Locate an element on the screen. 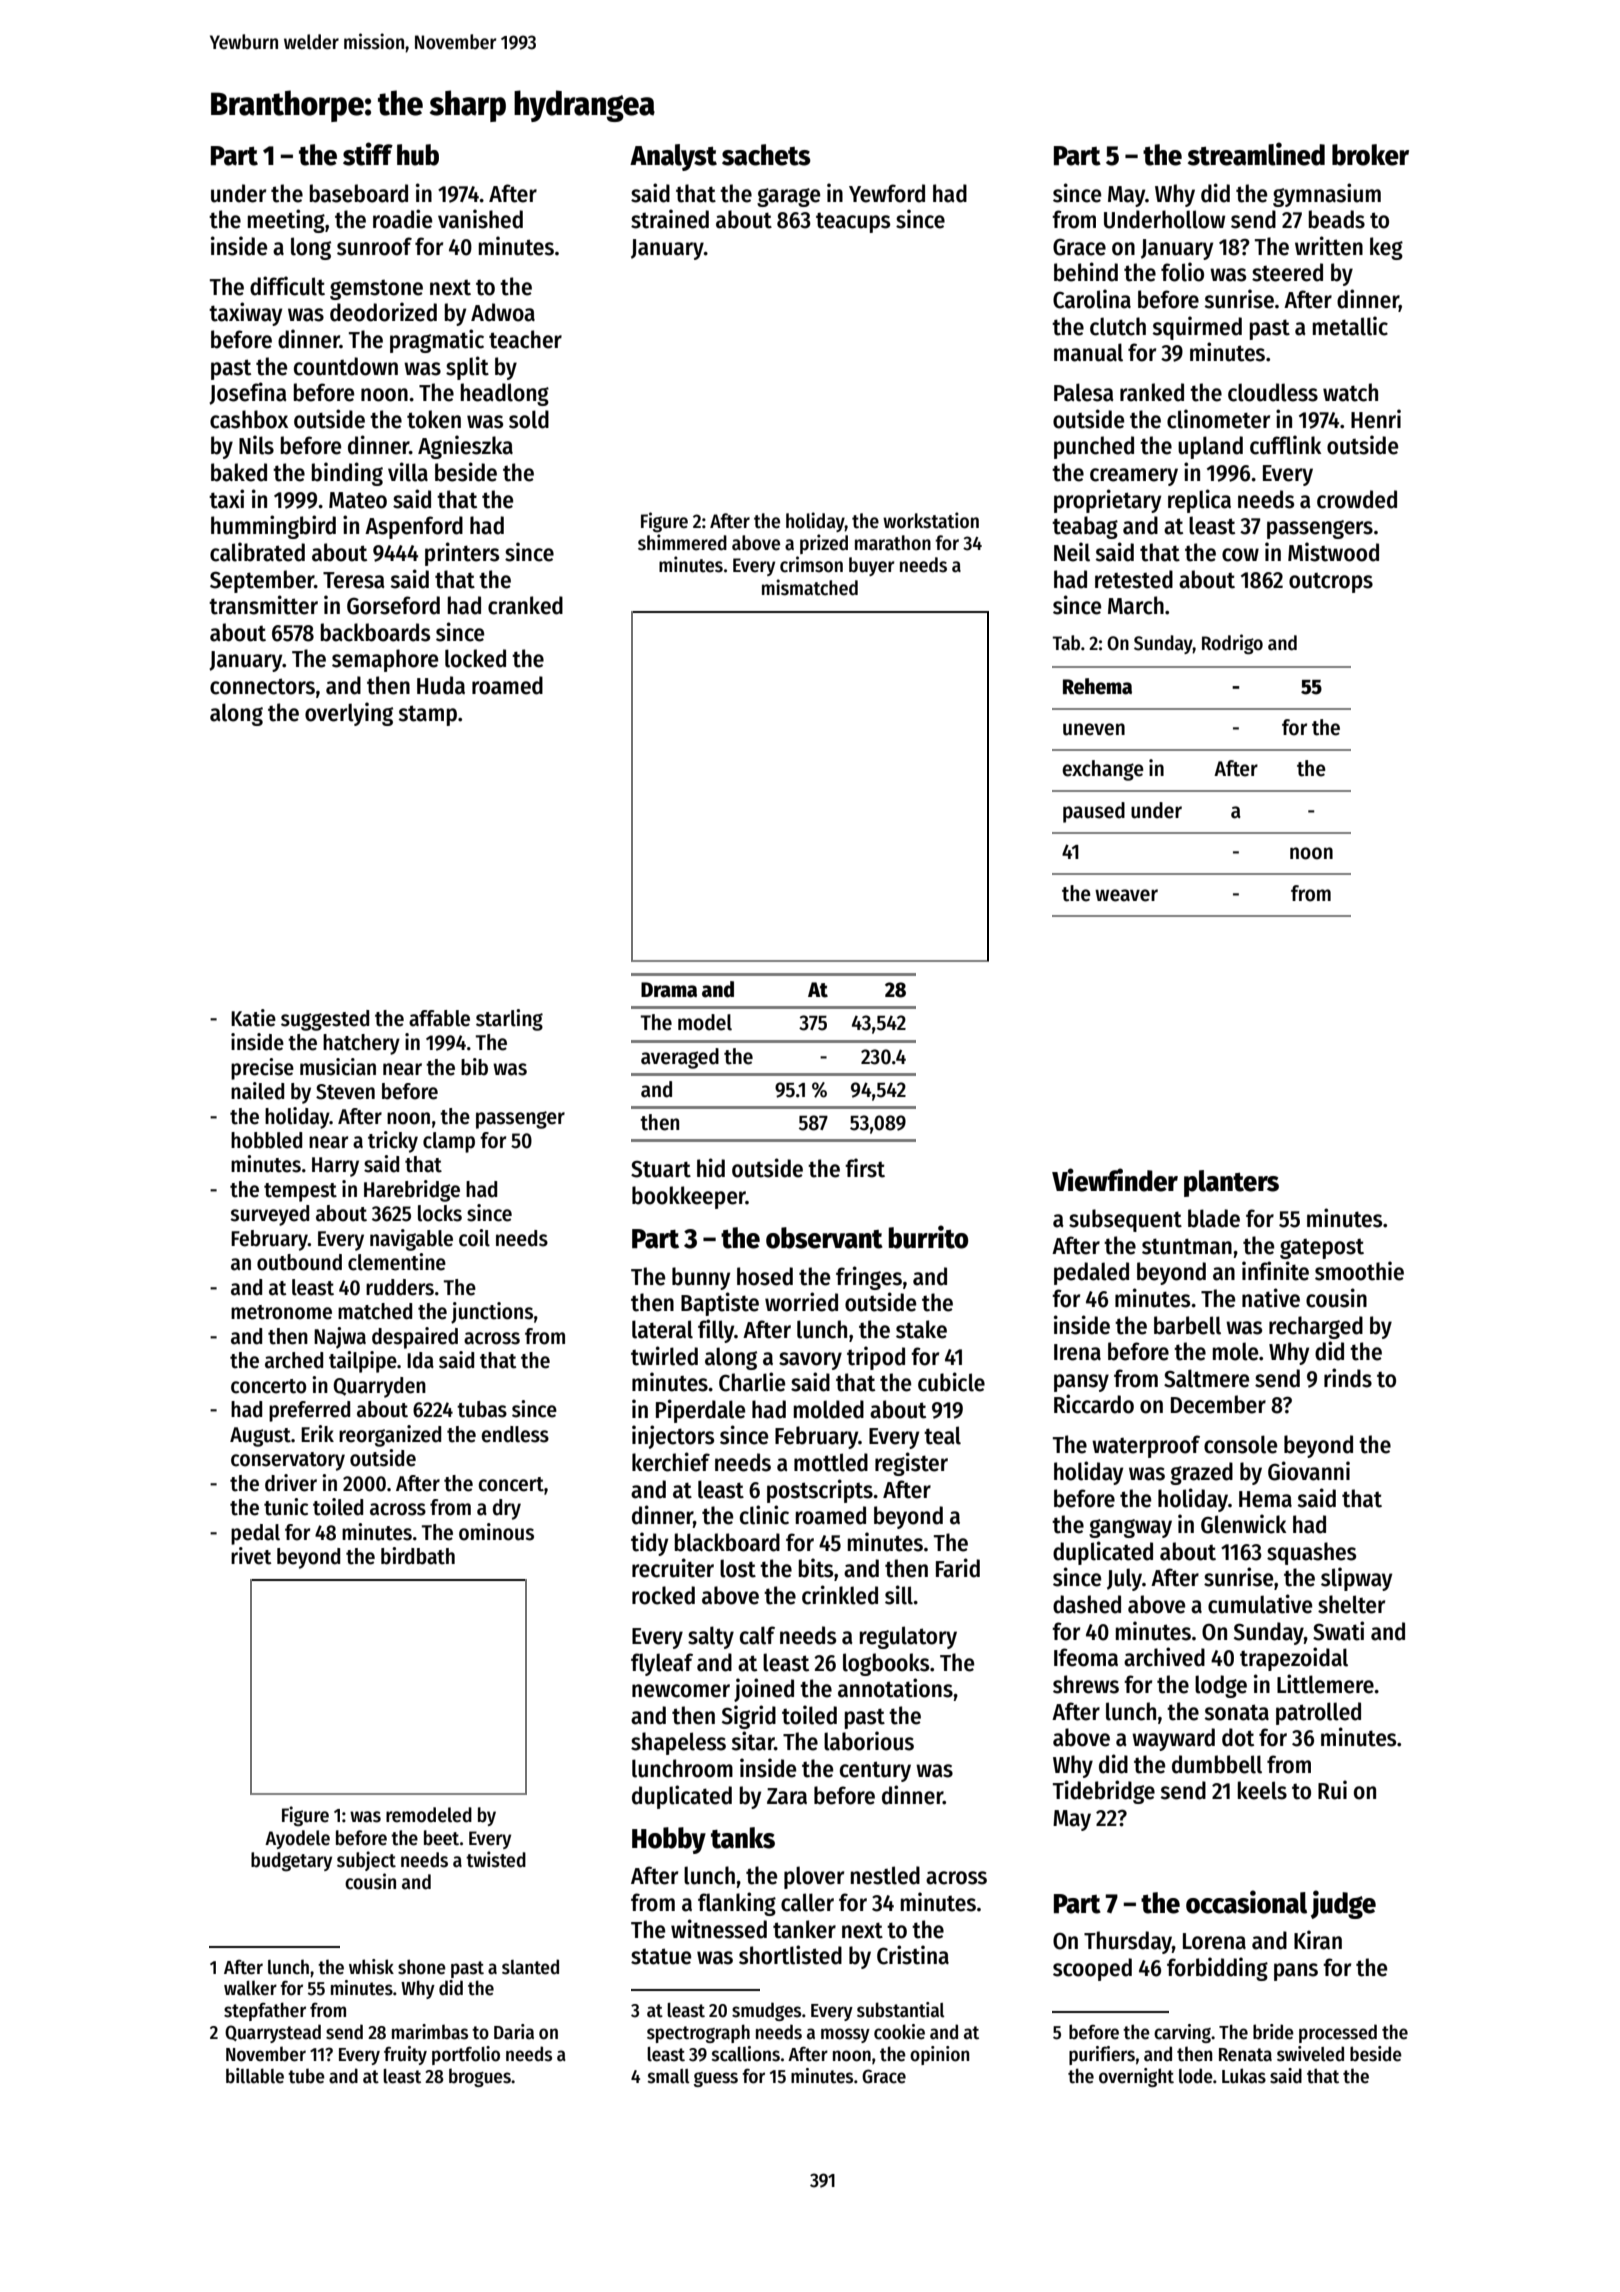 This screenshot has height=2292, width=1620. Analyst is located at coordinates (673, 157).
